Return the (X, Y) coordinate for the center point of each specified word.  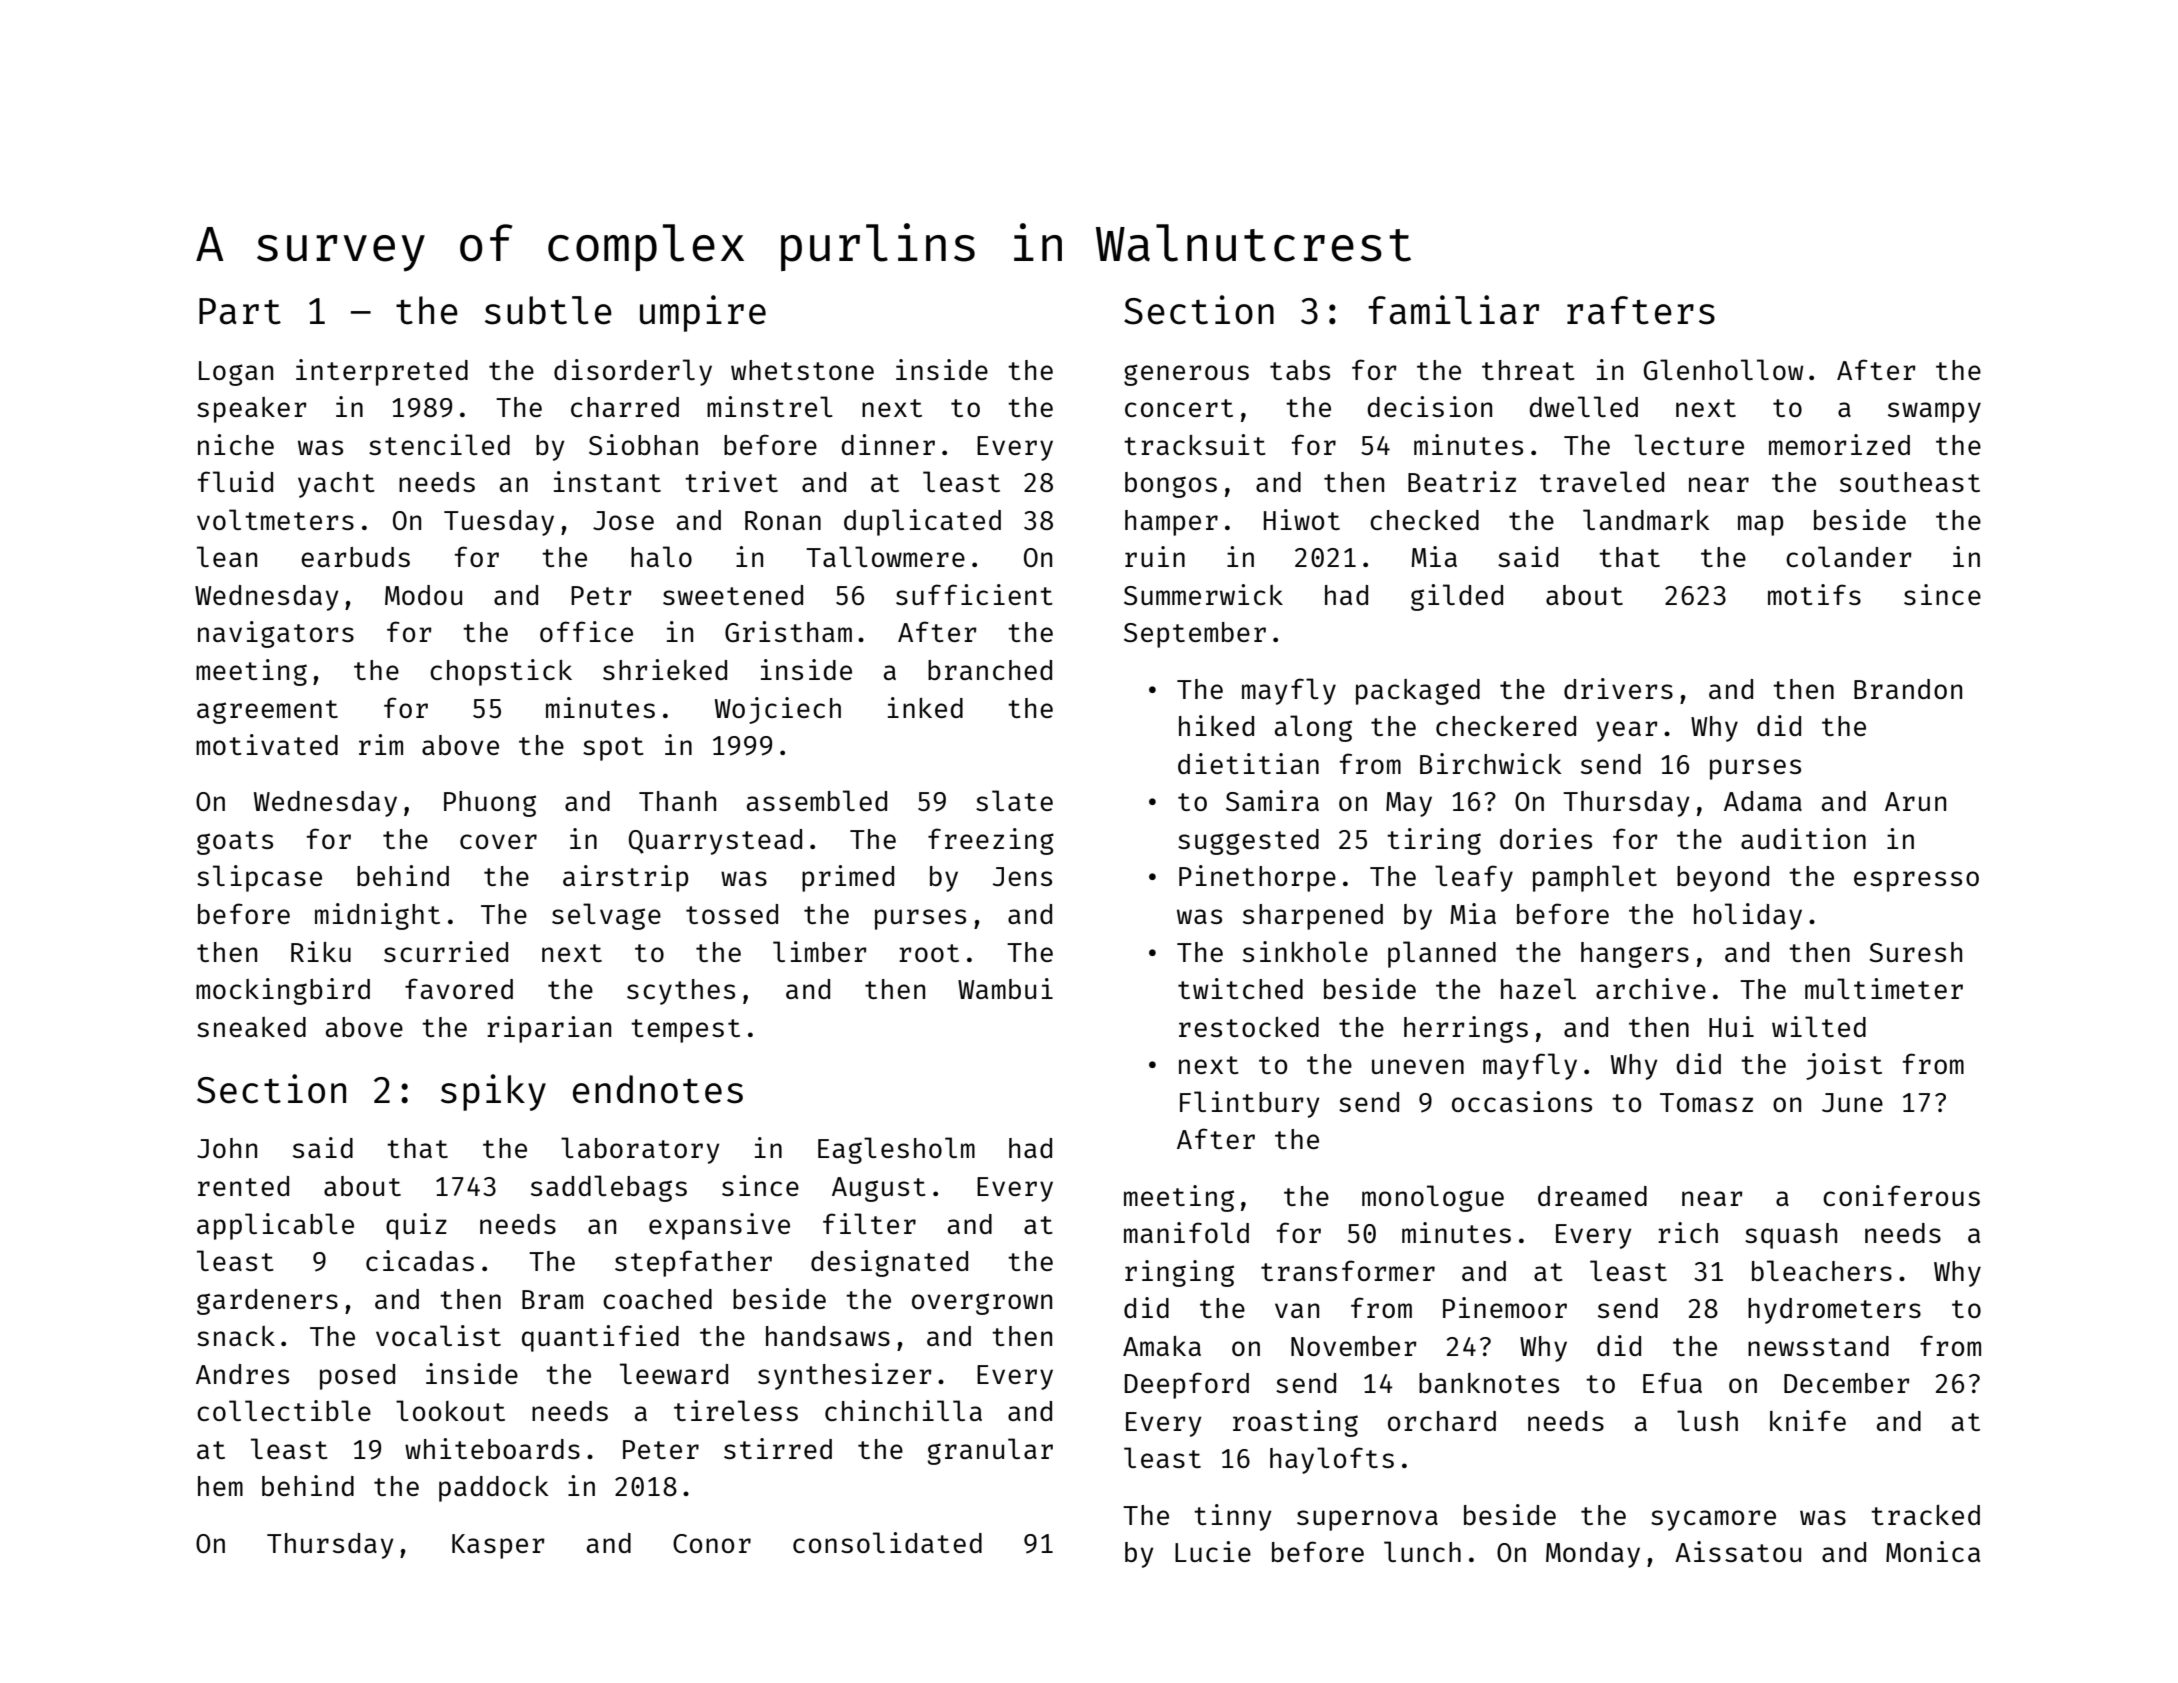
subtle (548, 310)
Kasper (498, 1546)
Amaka (1162, 1346)
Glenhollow (1723, 369)
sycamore (1713, 1520)
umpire (703, 313)
